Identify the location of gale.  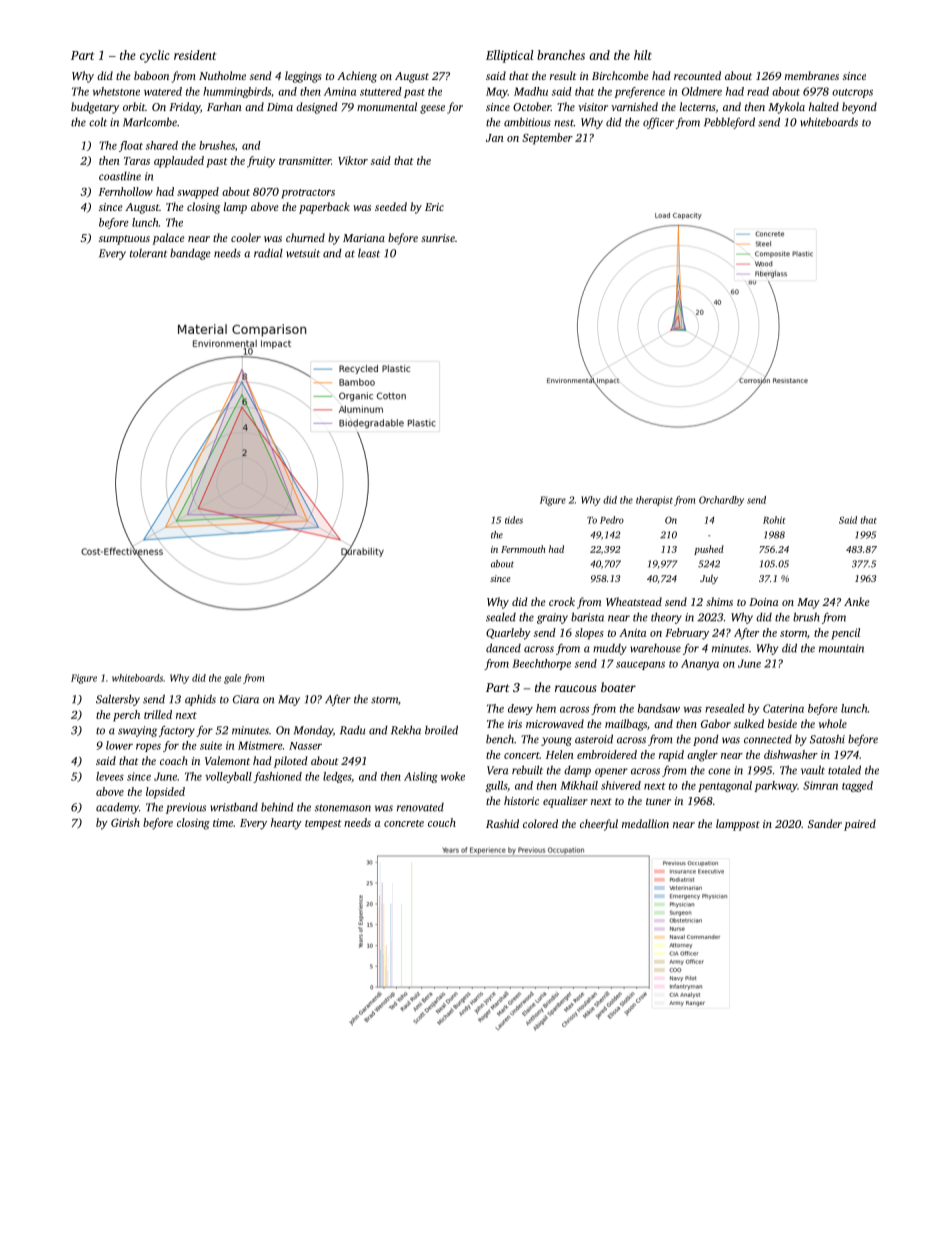
(232, 679).
